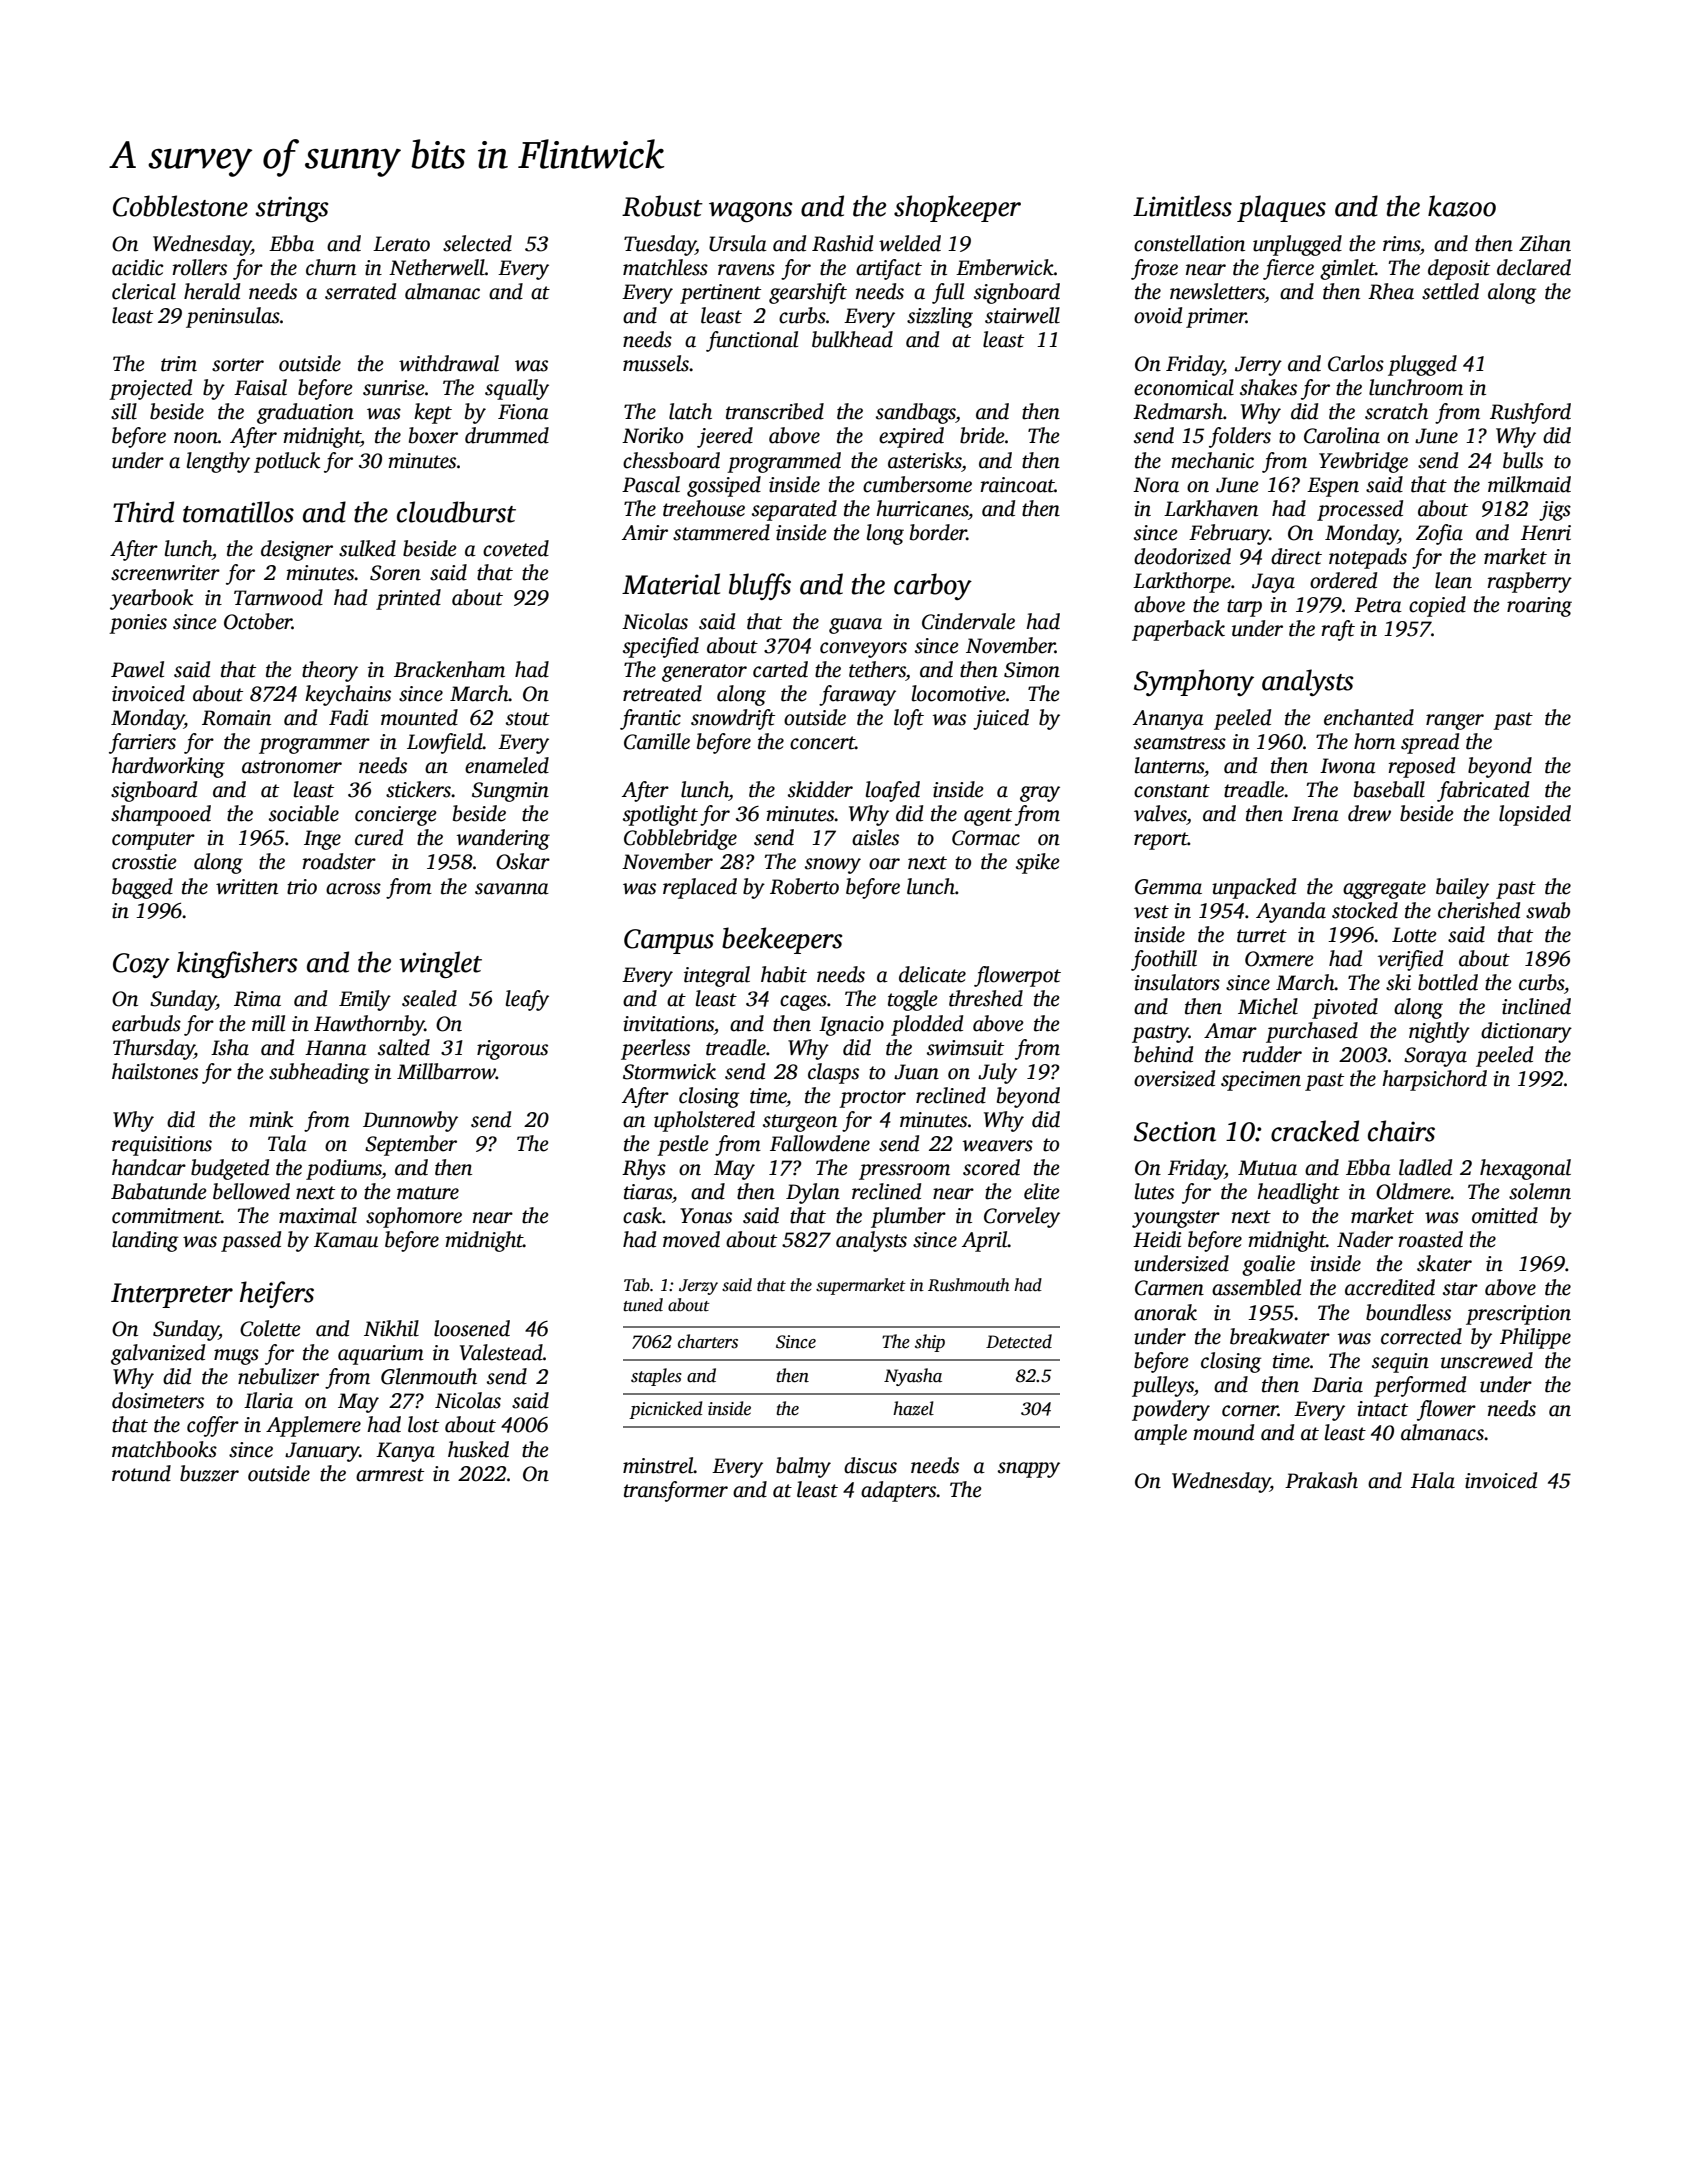 Image resolution: width=1683 pixels, height=2178 pixels. Describe the element at coordinates (1535, 815) in the screenshot. I see `lopsided` at that location.
